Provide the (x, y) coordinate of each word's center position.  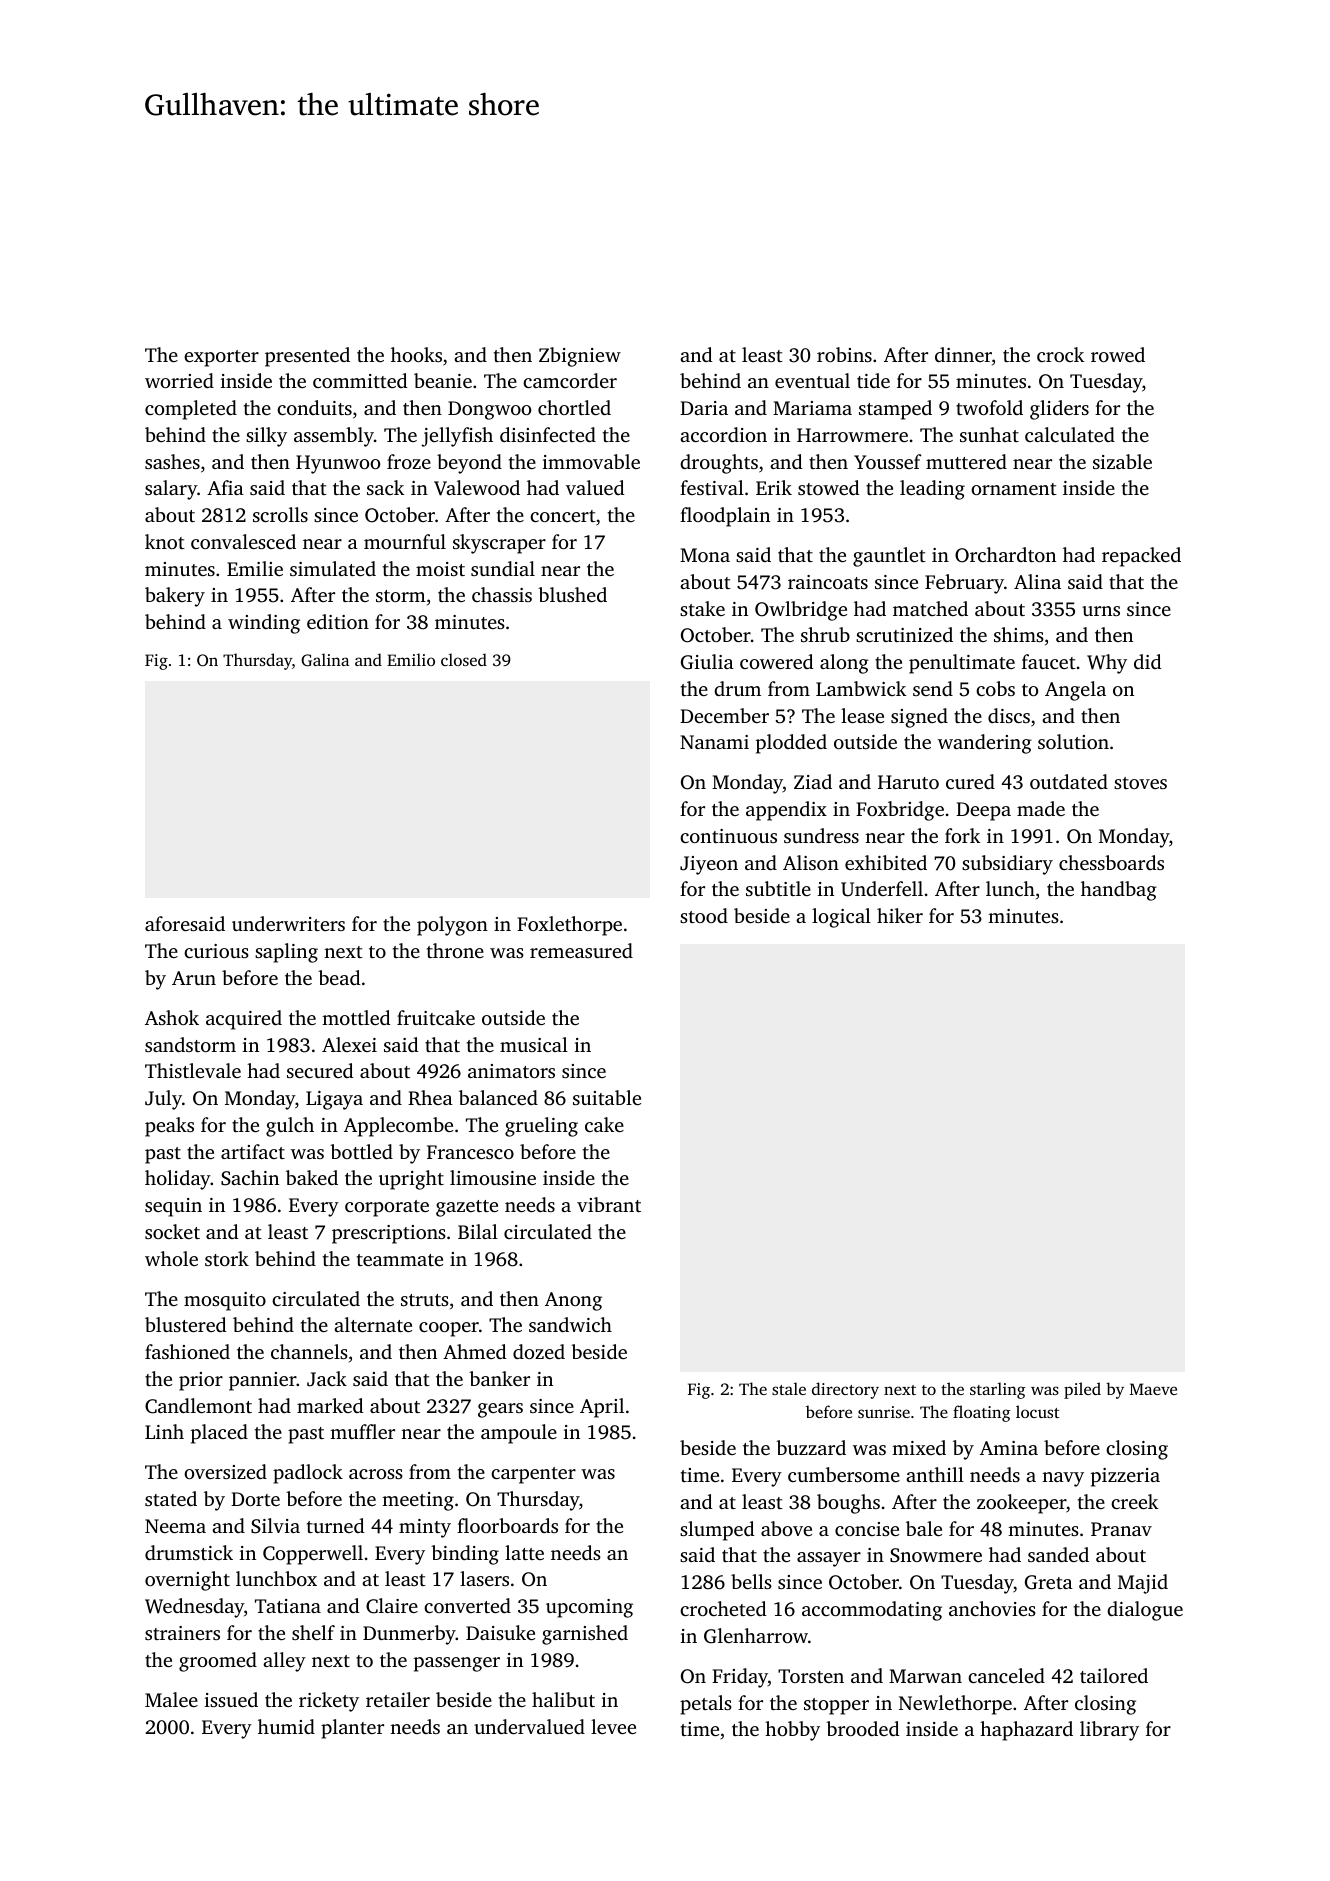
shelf (313, 1632)
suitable (607, 1097)
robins (844, 354)
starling (998, 1390)
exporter (221, 358)
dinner (963, 354)
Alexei (349, 1044)
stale (789, 1388)
